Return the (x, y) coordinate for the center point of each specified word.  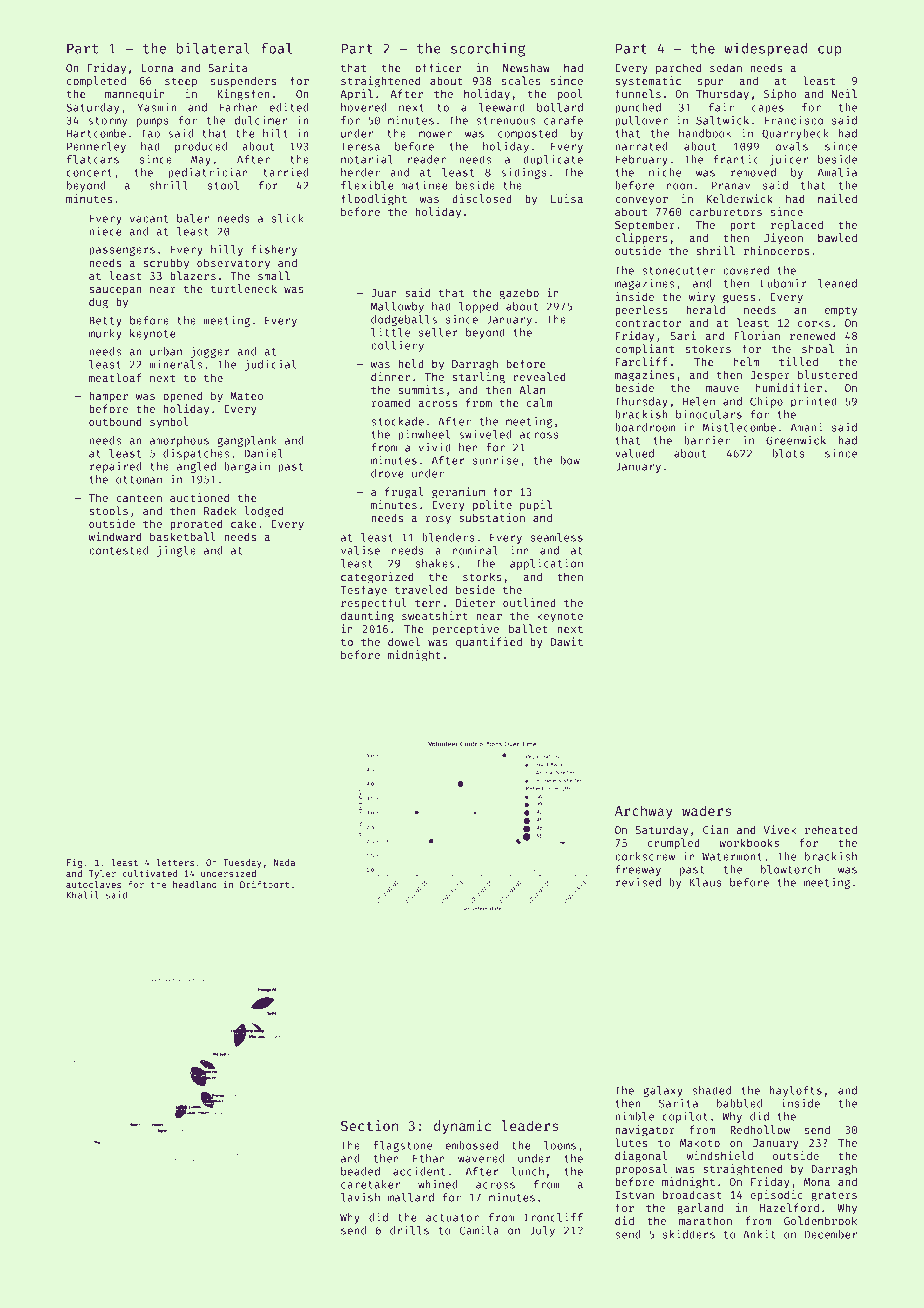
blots (789, 453)
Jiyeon (783, 239)
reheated (831, 829)
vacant (149, 219)
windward (115, 536)
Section (369, 1125)
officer (438, 67)
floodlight (374, 200)
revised (638, 882)
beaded (360, 1171)
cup (830, 51)
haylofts (796, 1091)
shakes (435, 563)
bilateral (213, 48)
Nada (284, 862)
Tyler (102, 874)
